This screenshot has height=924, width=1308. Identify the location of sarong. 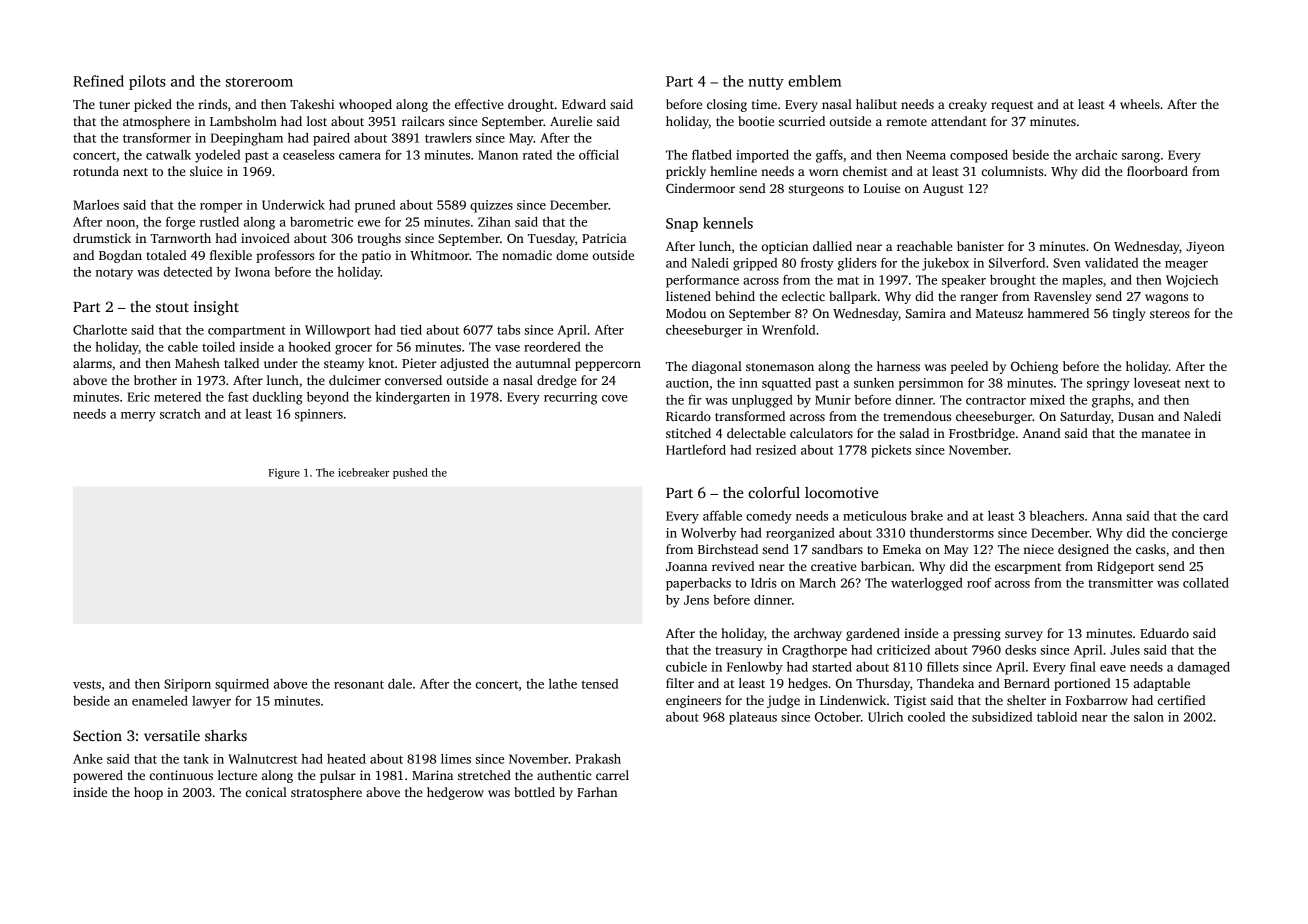
(1141, 158).
